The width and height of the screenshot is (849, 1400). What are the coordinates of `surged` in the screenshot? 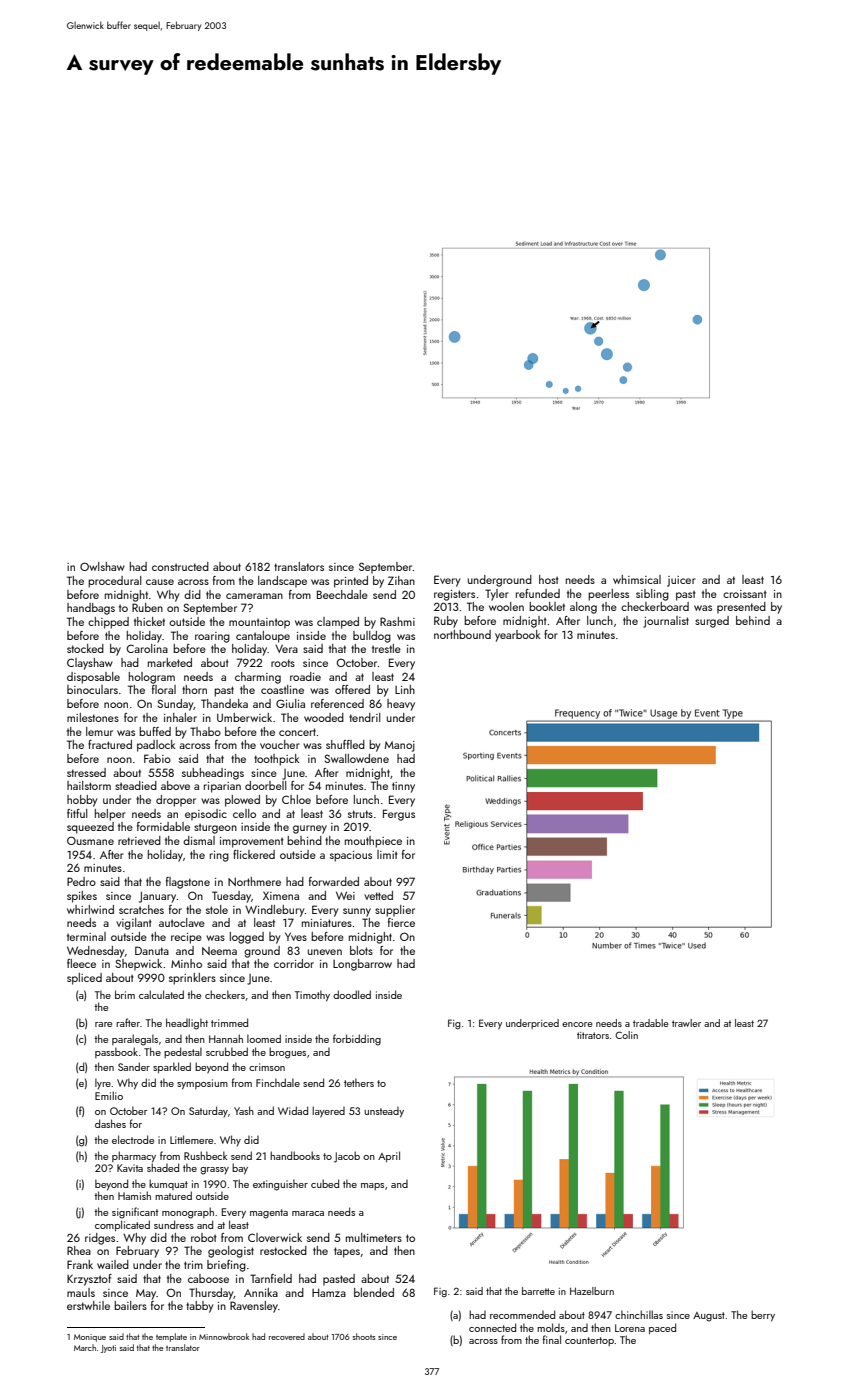 It's located at (712, 622).
